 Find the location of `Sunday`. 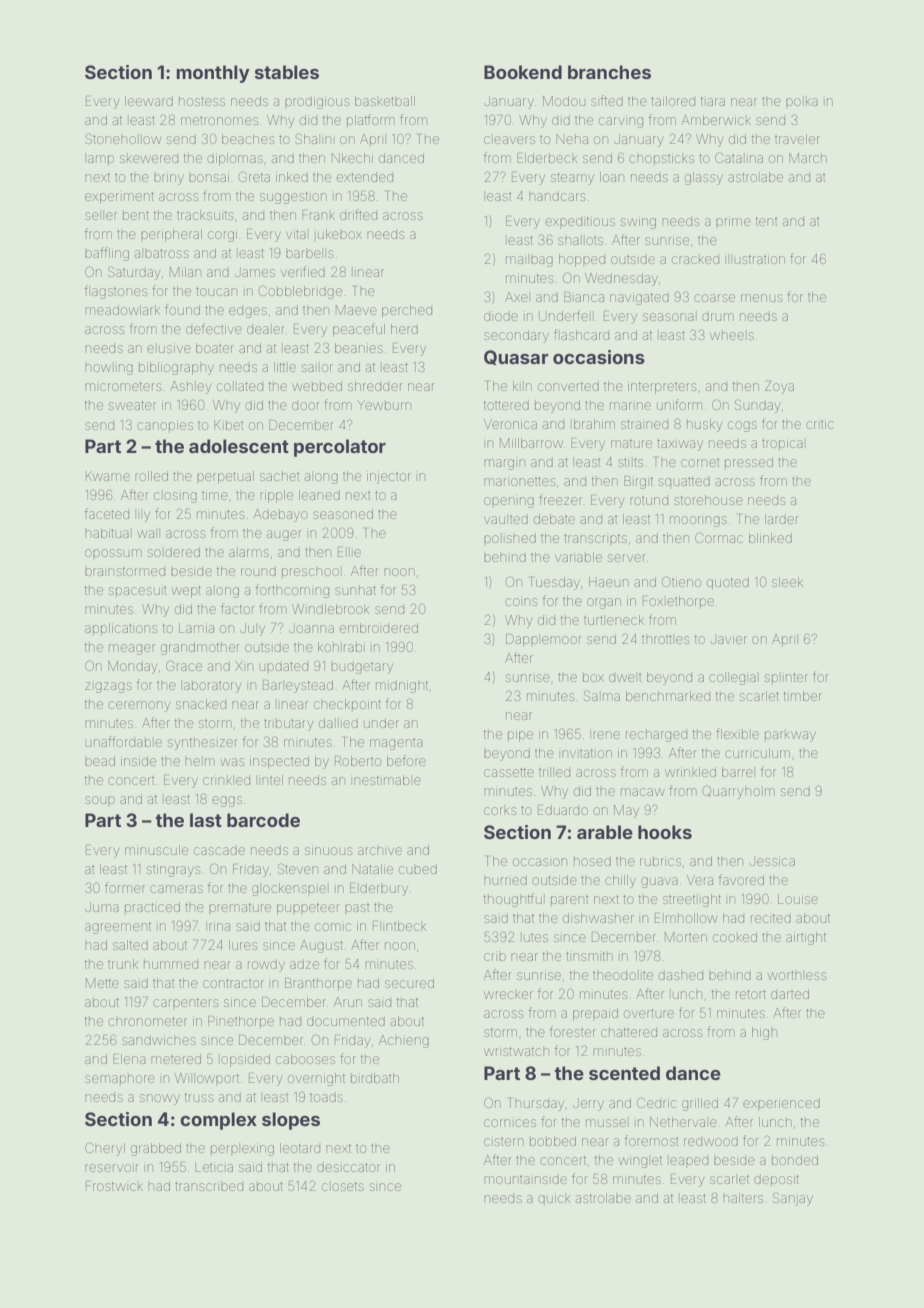

Sunday is located at coordinates (757, 406).
